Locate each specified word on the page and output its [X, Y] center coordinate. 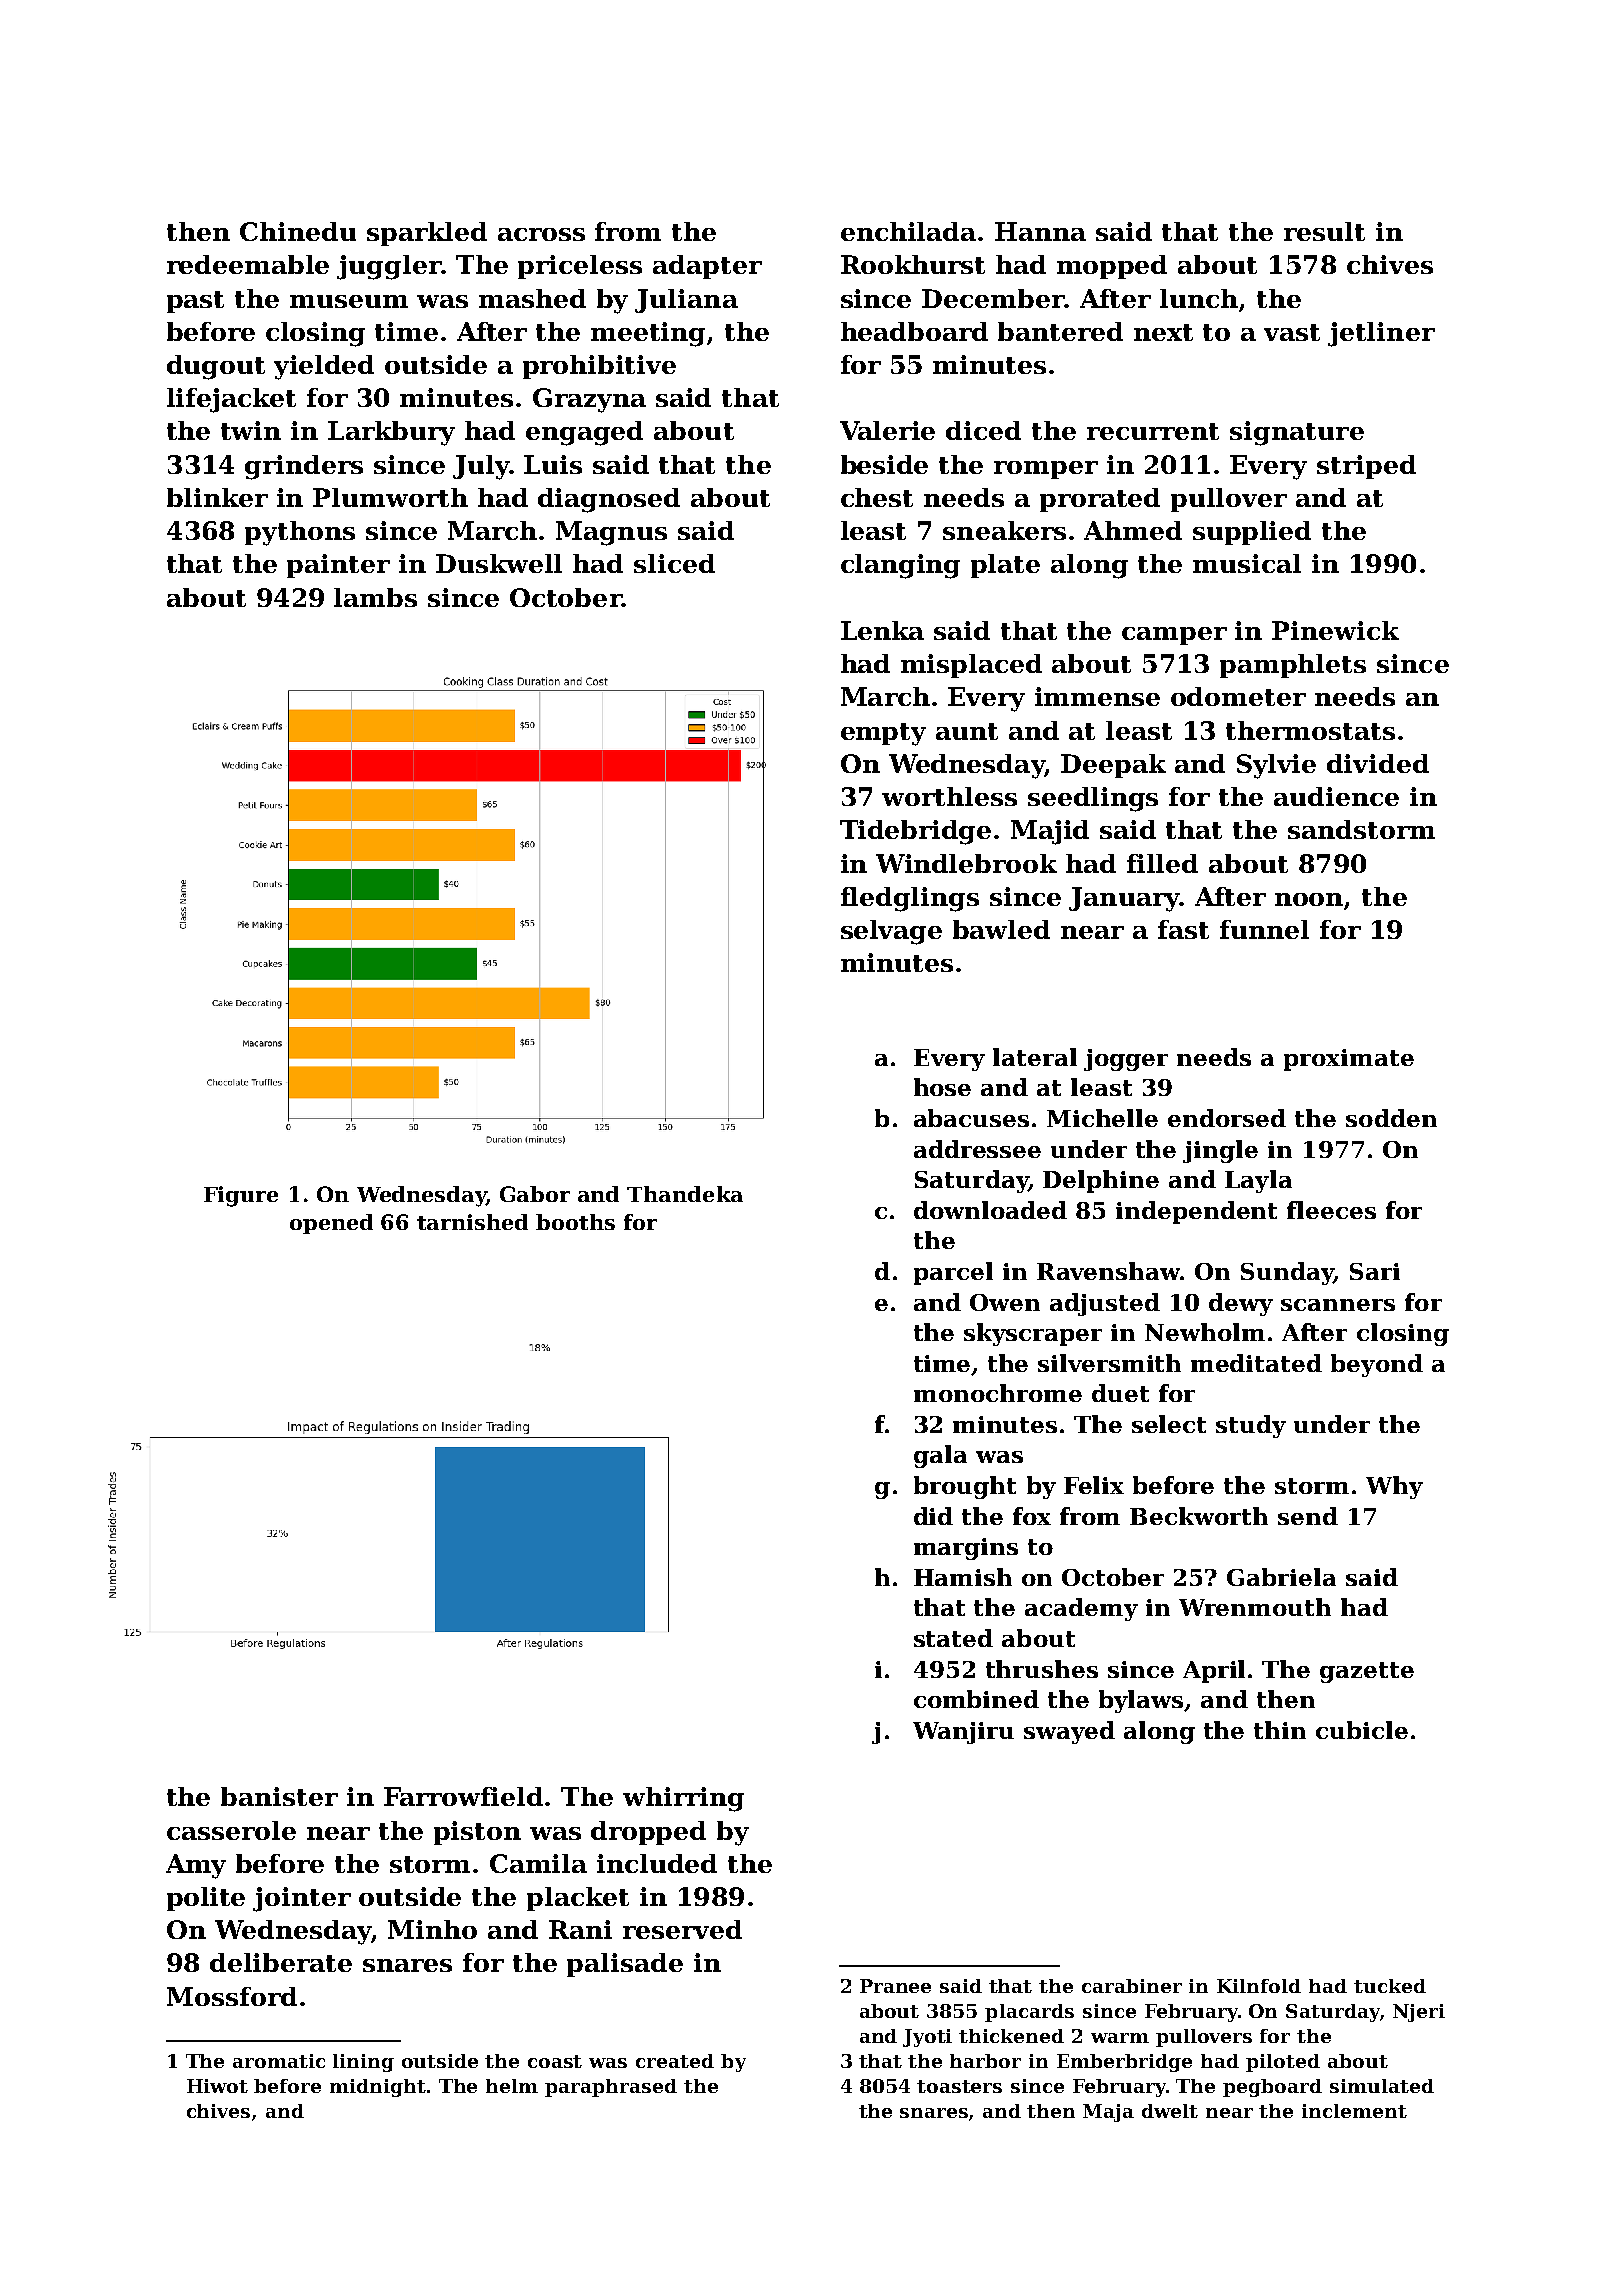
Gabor [535, 1194]
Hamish [963, 1577]
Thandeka [685, 1194]
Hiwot [217, 2086]
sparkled [427, 234]
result [1324, 231]
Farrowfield [463, 1796]
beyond [1377, 1365]
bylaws [1141, 1701]
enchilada [908, 231]
